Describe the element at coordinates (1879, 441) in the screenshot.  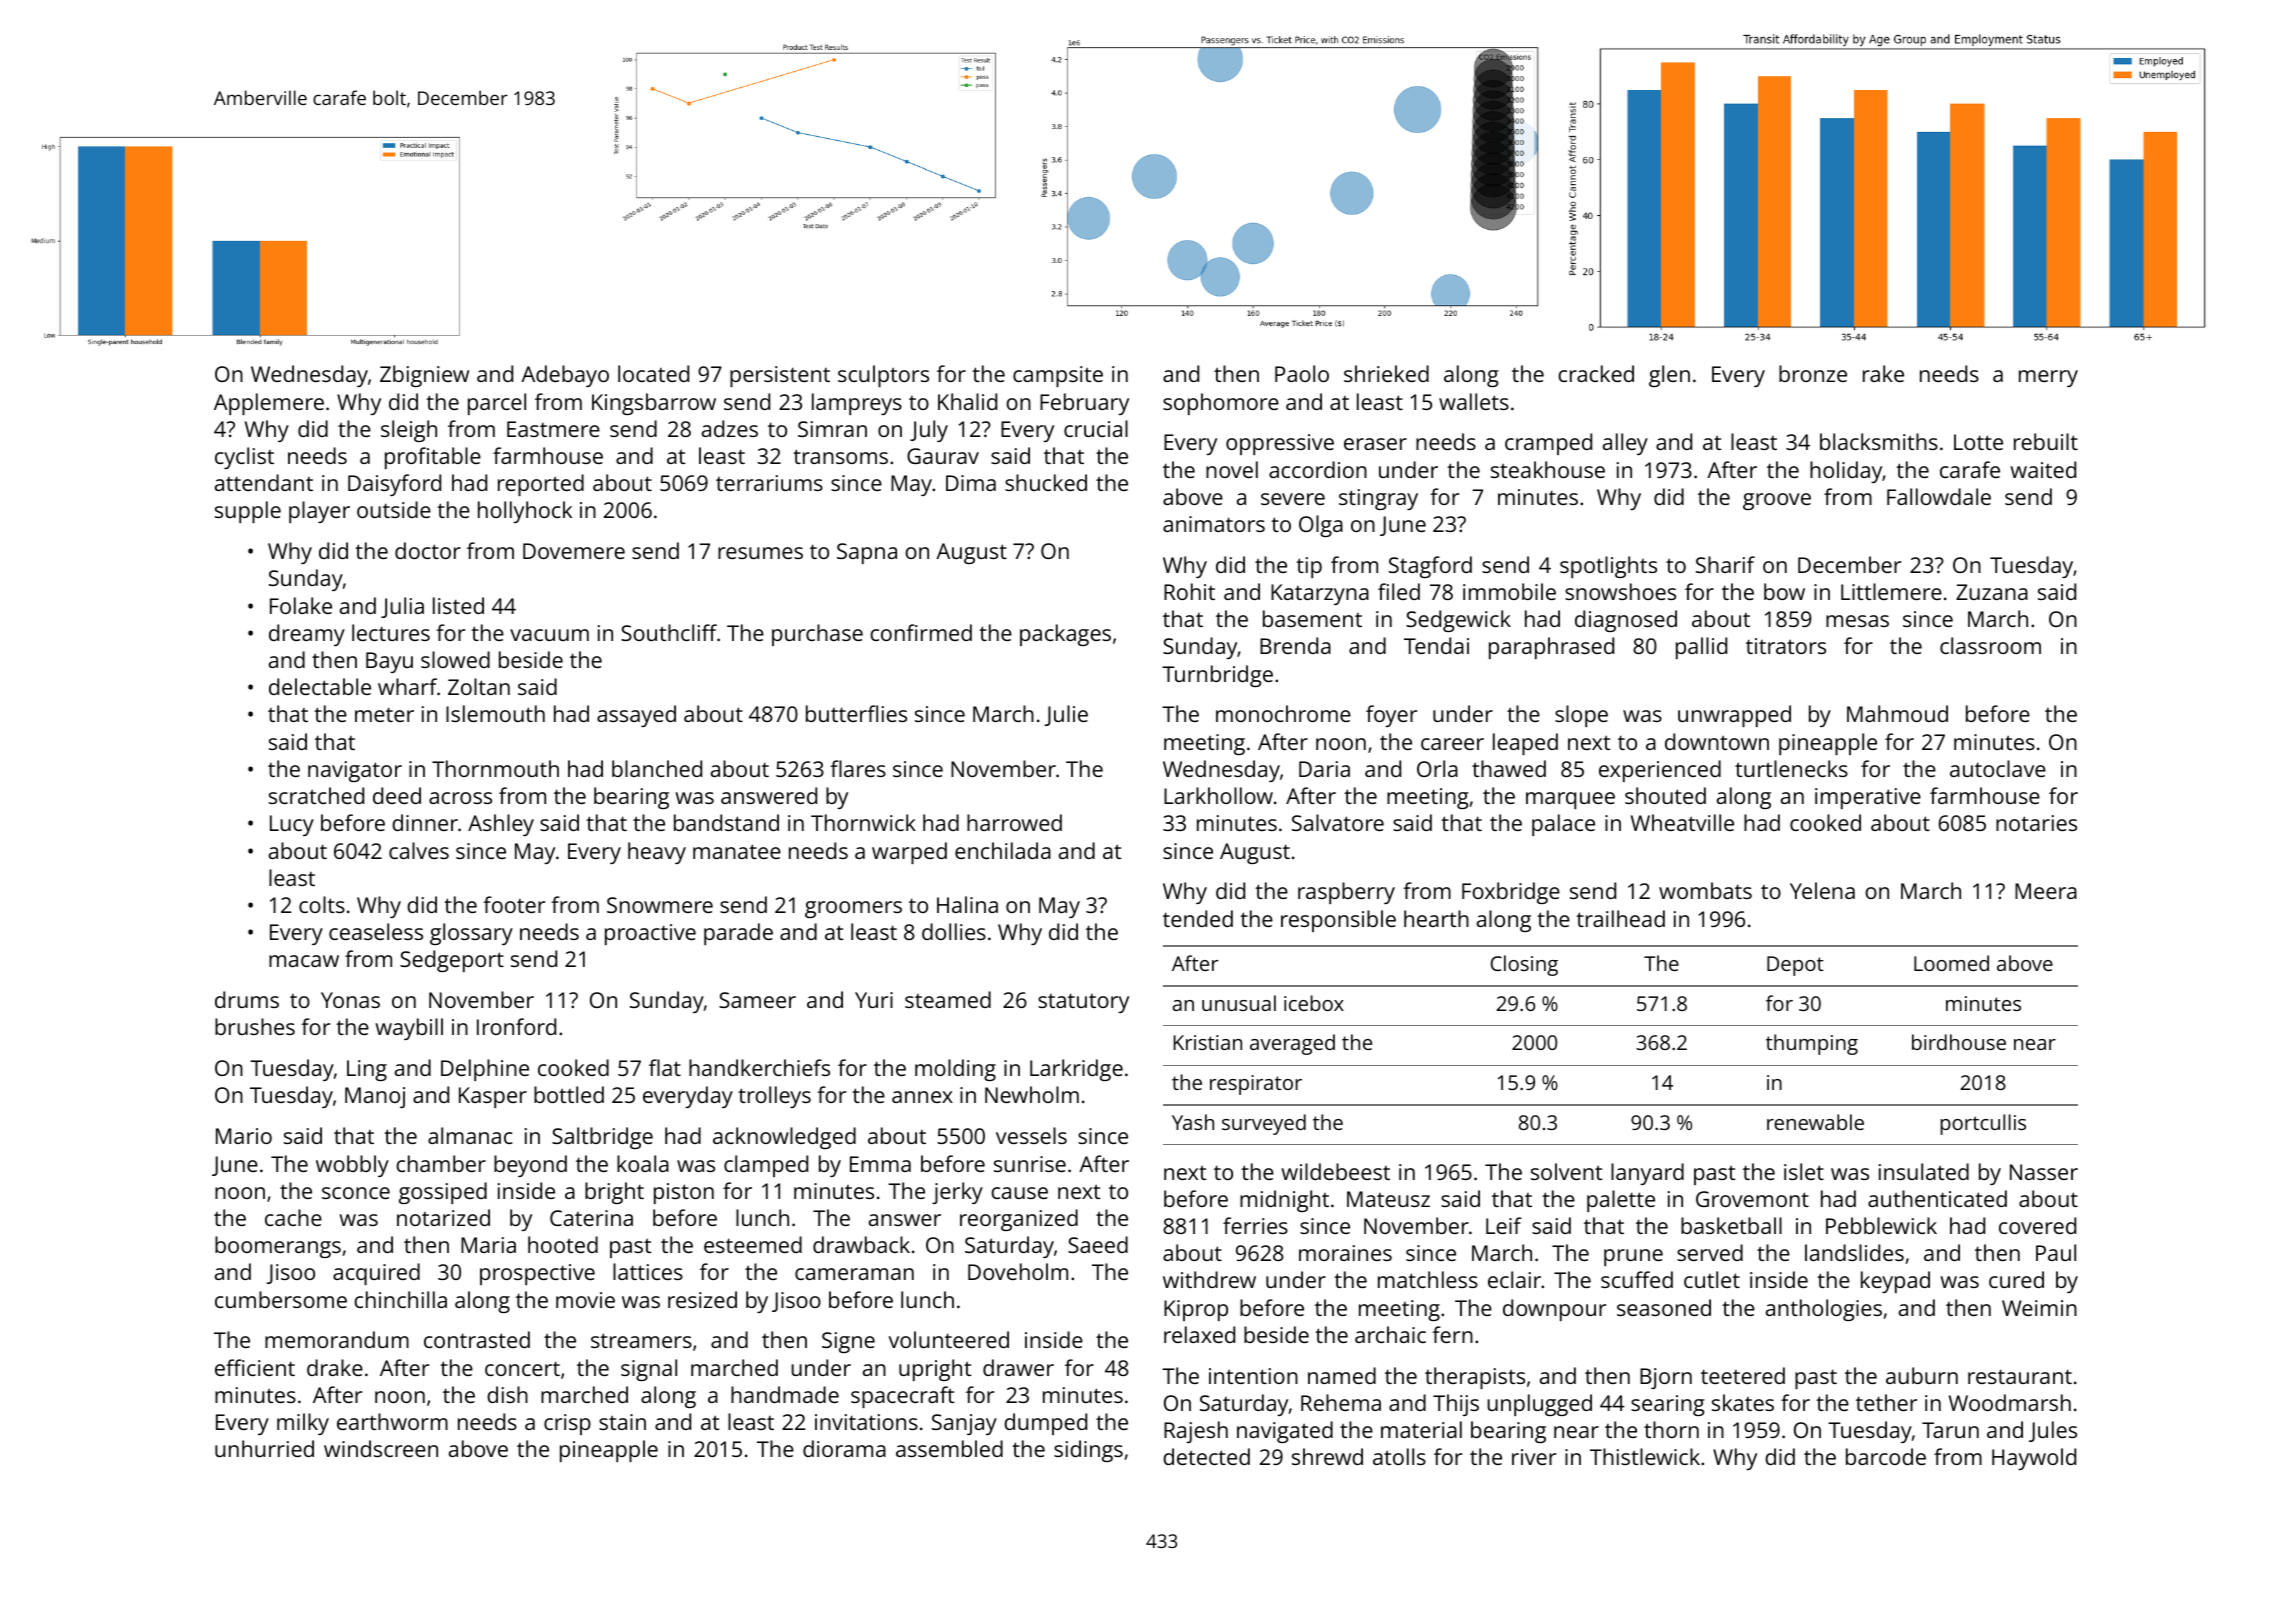
I see `blacksmiths` at that location.
